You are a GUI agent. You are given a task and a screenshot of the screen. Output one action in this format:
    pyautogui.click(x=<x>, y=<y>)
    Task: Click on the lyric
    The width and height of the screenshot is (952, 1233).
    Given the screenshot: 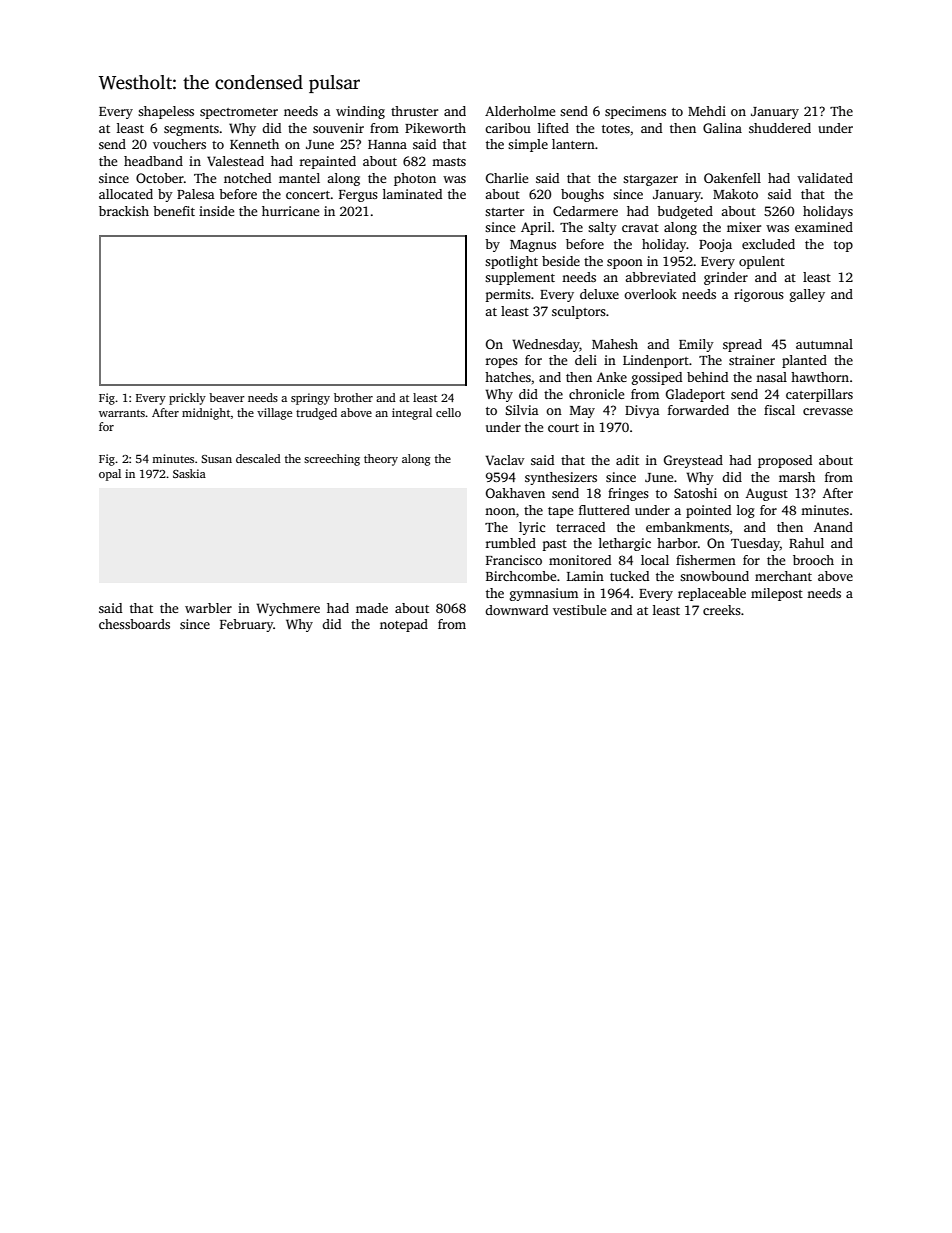 What is the action you would take?
    pyautogui.click(x=532, y=528)
